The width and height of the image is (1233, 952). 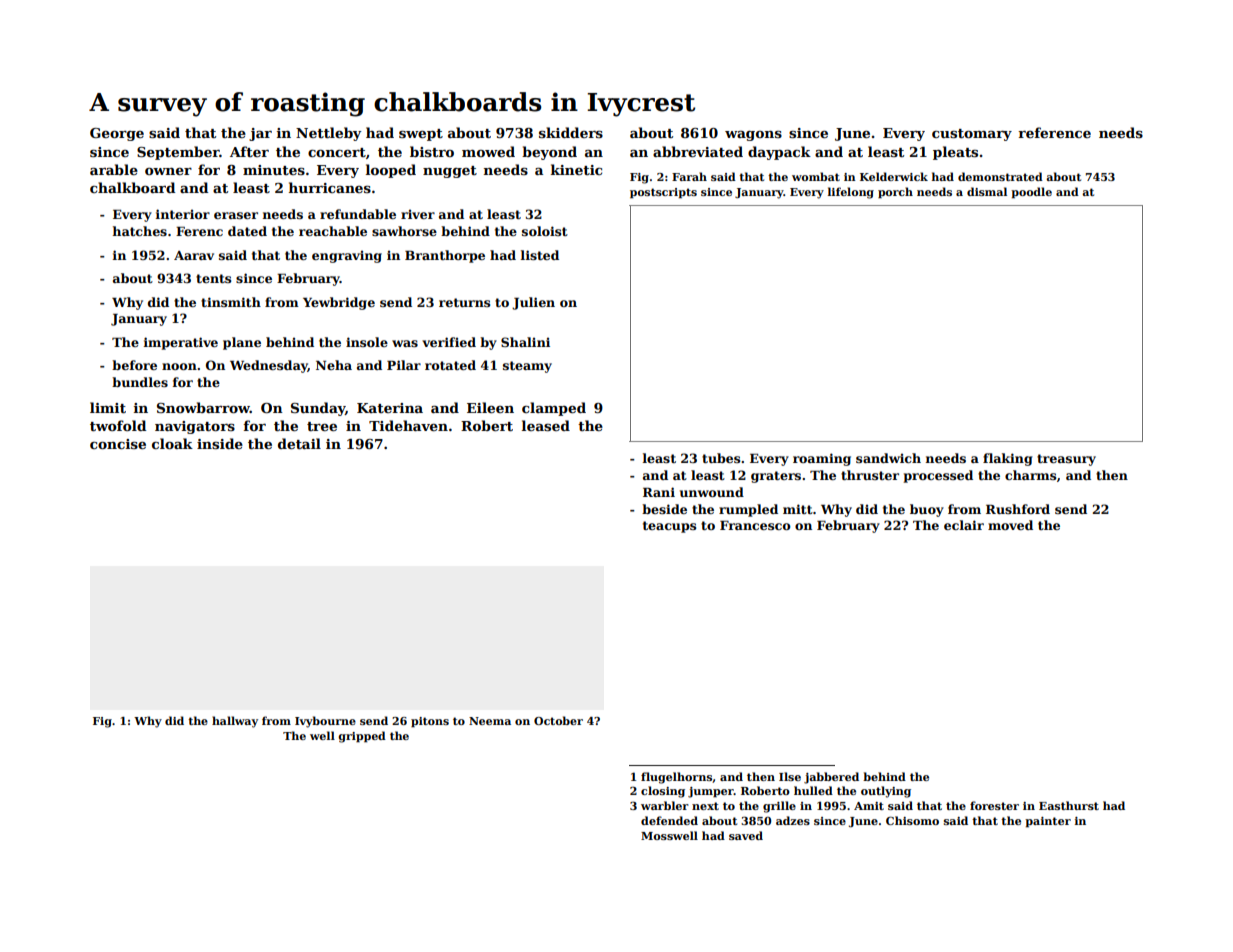 What do you see at coordinates (753, 136) in the image?
I see `wagons` at bounding box center [753, 136].
